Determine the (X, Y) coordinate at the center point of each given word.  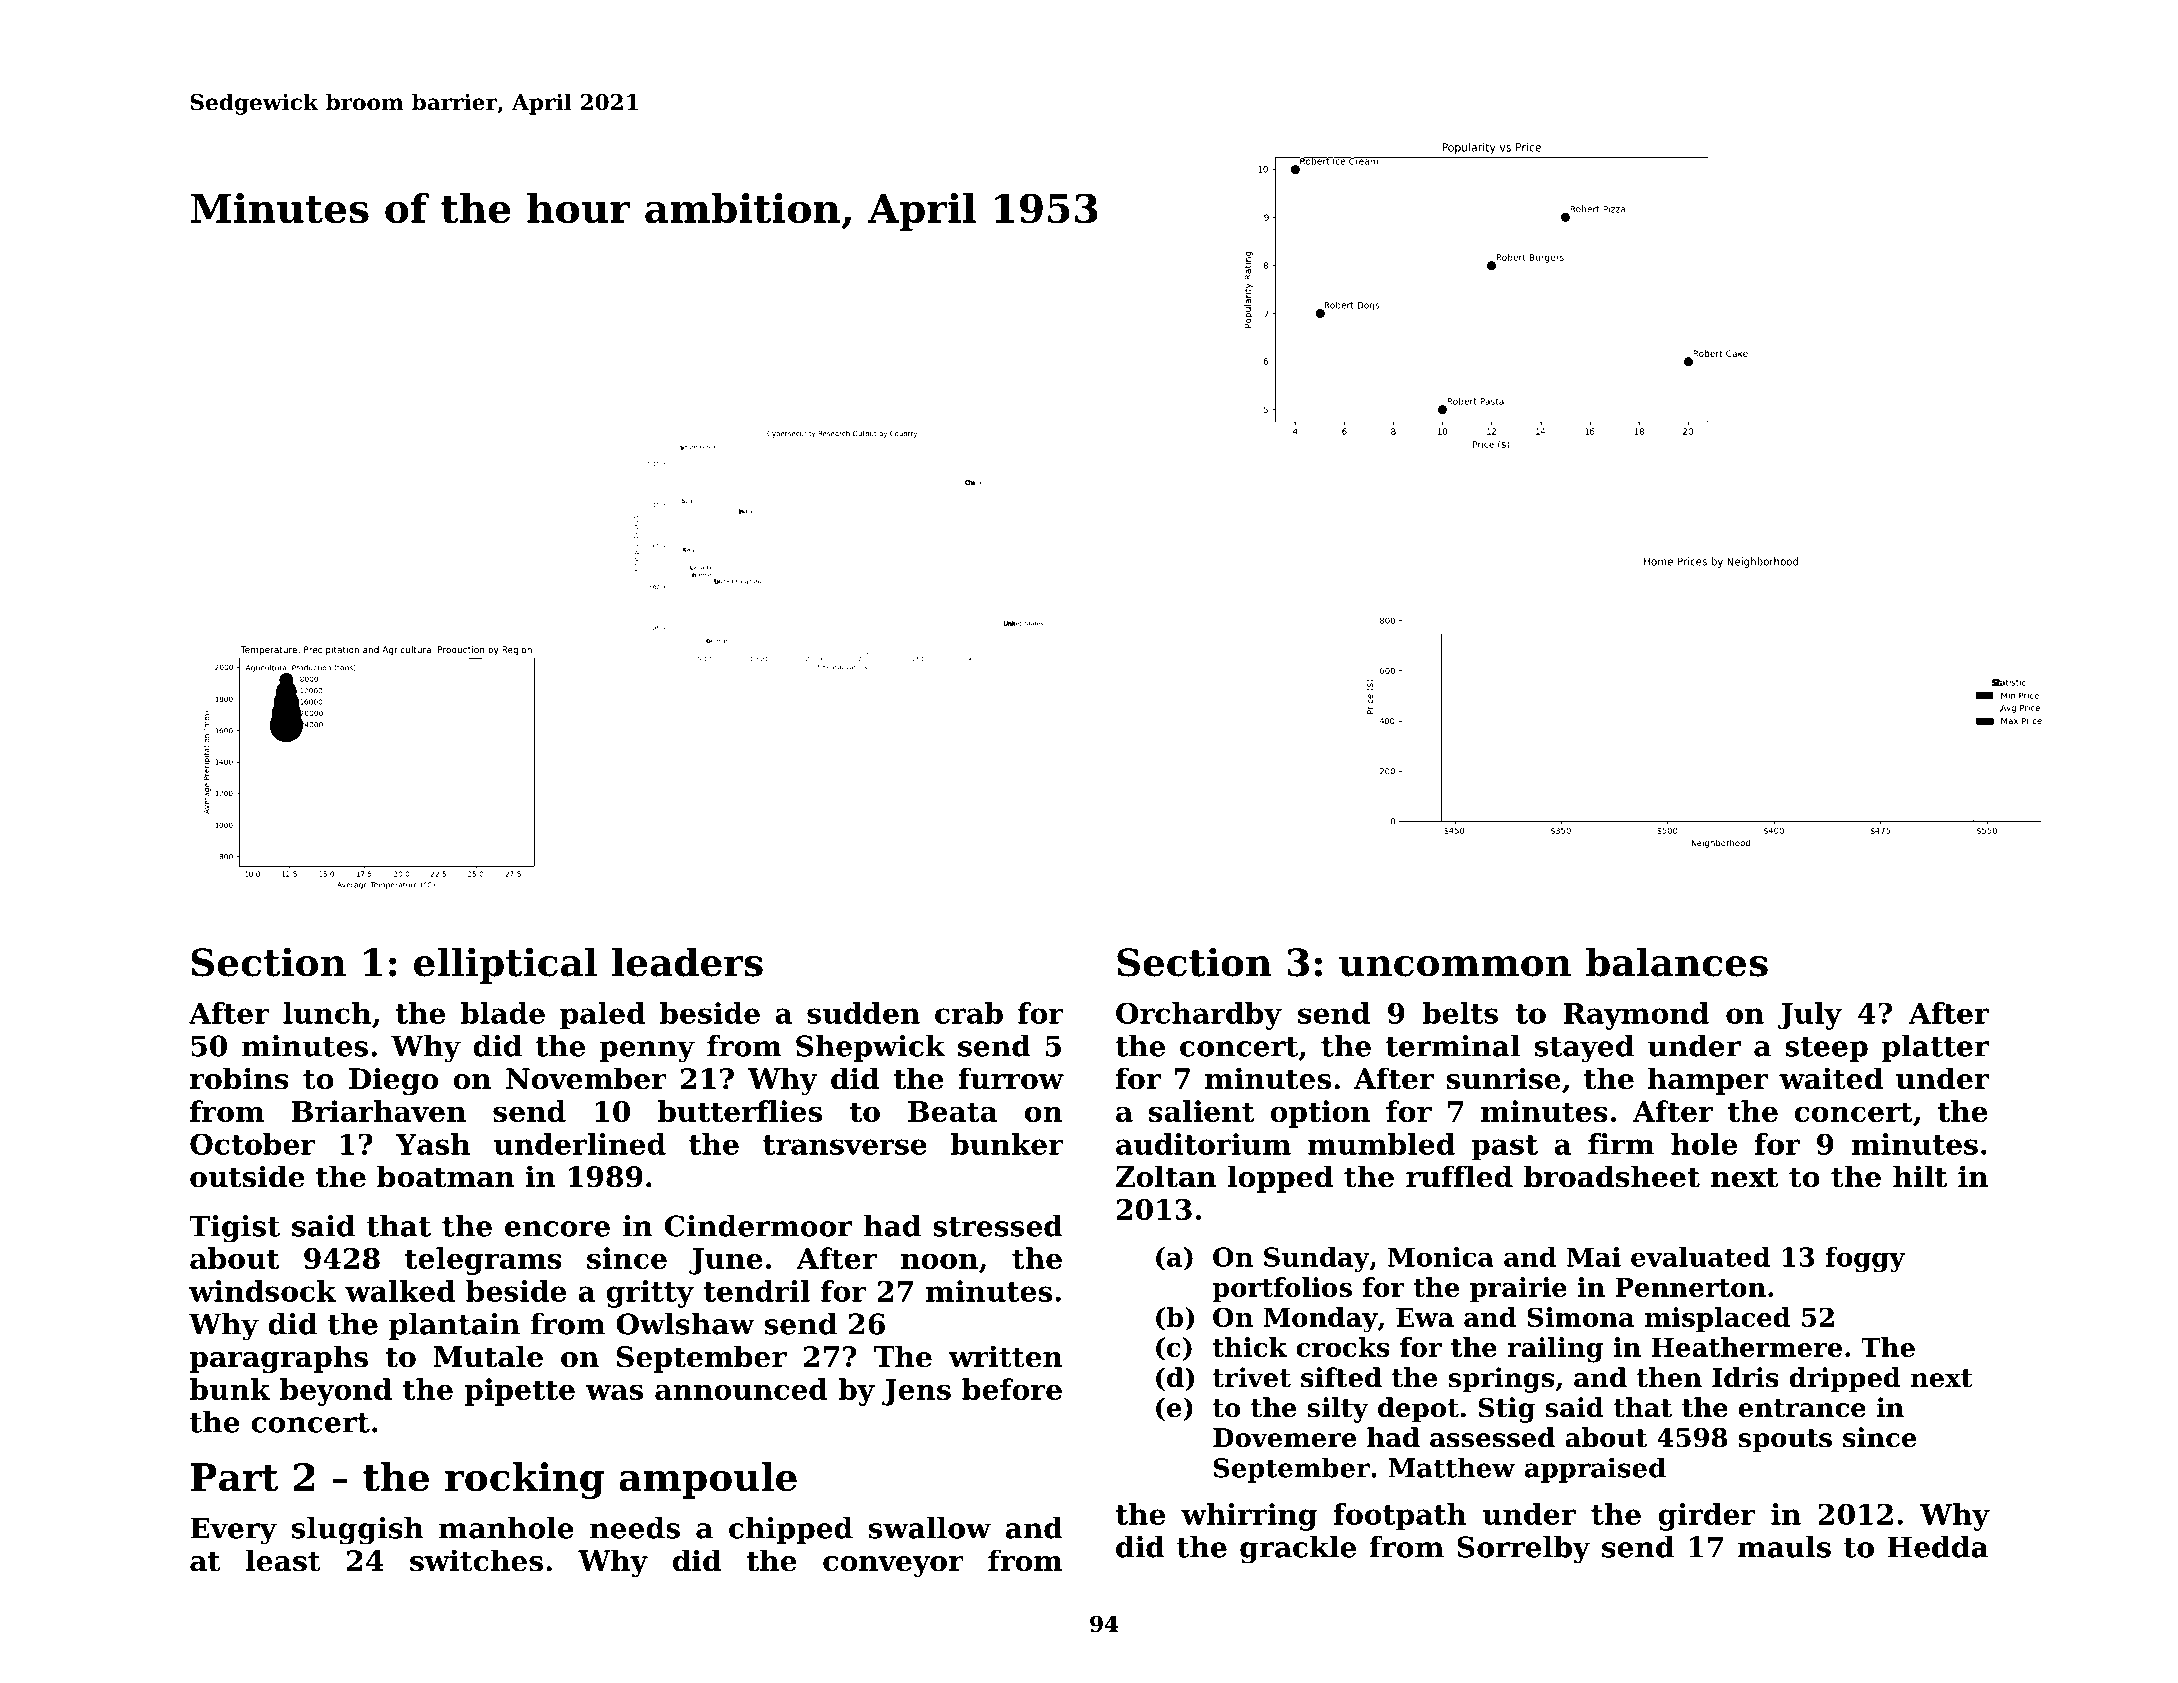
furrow (1011, 1078)
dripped (1845, 1380)
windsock (262, 1291)
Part (235, 1477)
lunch (327, 1013)
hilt (1920, 1176)
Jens (916, 1392)
